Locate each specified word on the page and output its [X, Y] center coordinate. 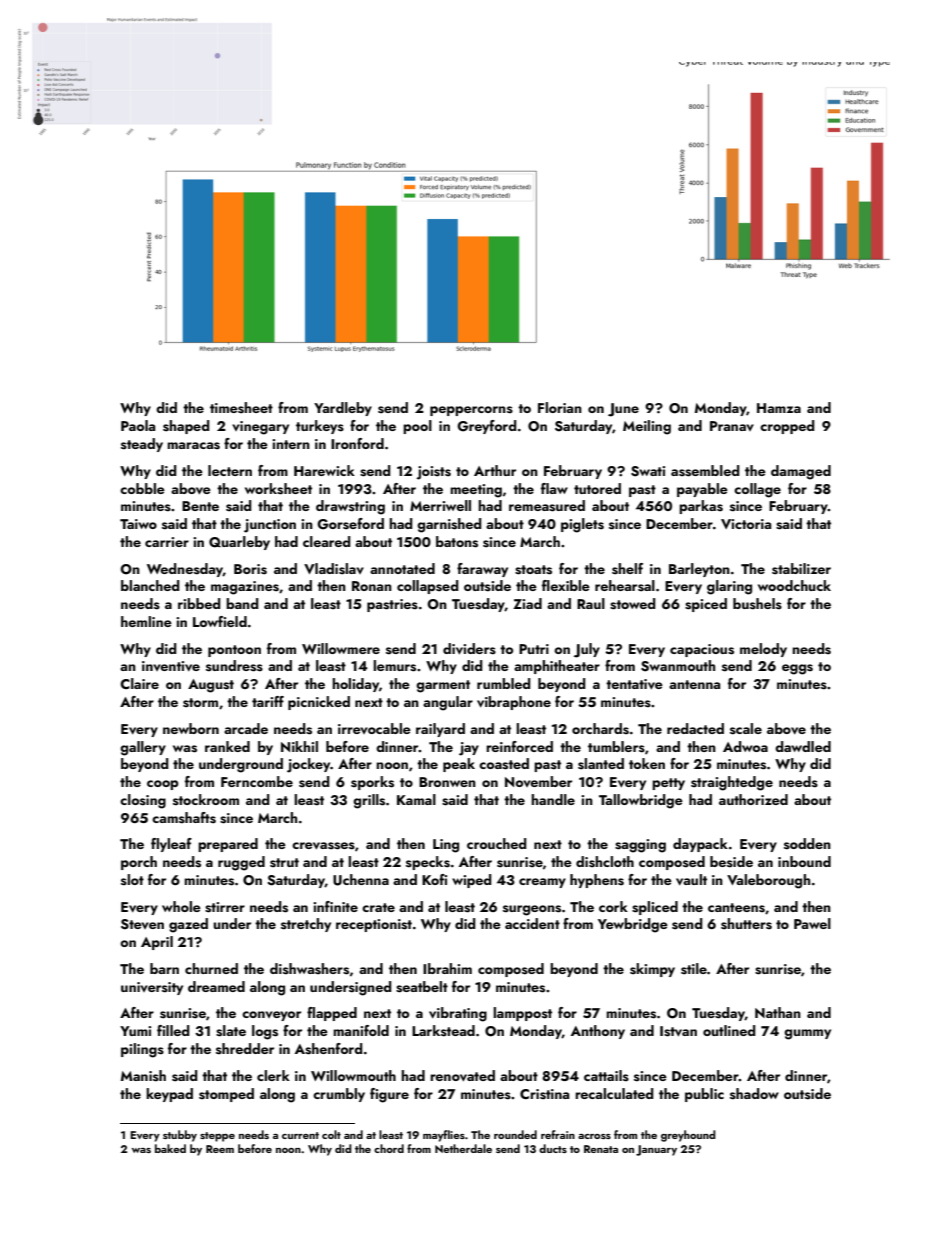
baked [170, 1148]
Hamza [779, 408]
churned [211, 968]
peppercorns [471, 411]
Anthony [598, 1032]
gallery [143, 748]
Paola [138, 425]
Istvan [678, 1031]
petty [668, 784]
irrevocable [374, 728]
